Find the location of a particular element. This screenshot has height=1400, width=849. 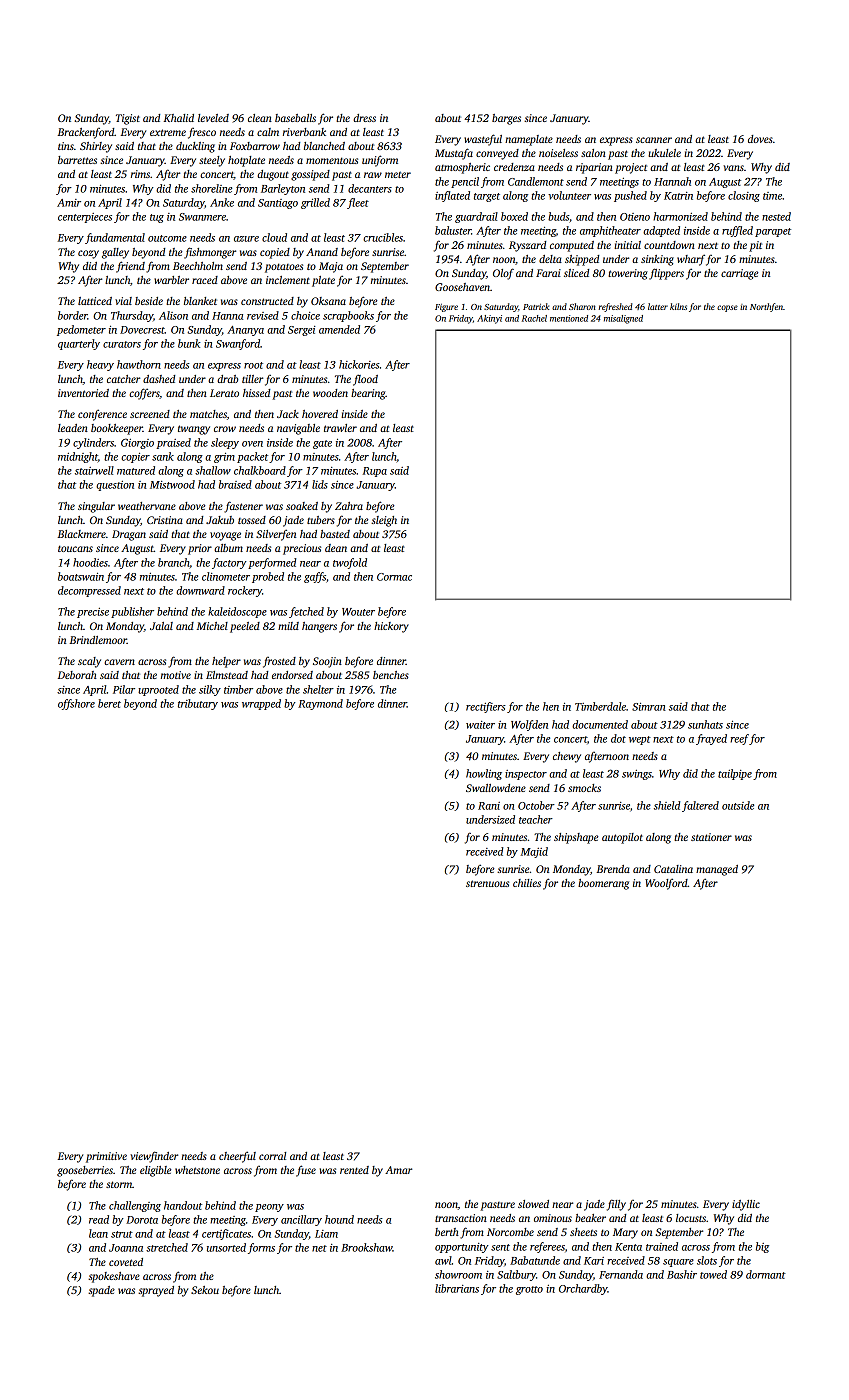

dormant is located at coordinates (766, 1274).
